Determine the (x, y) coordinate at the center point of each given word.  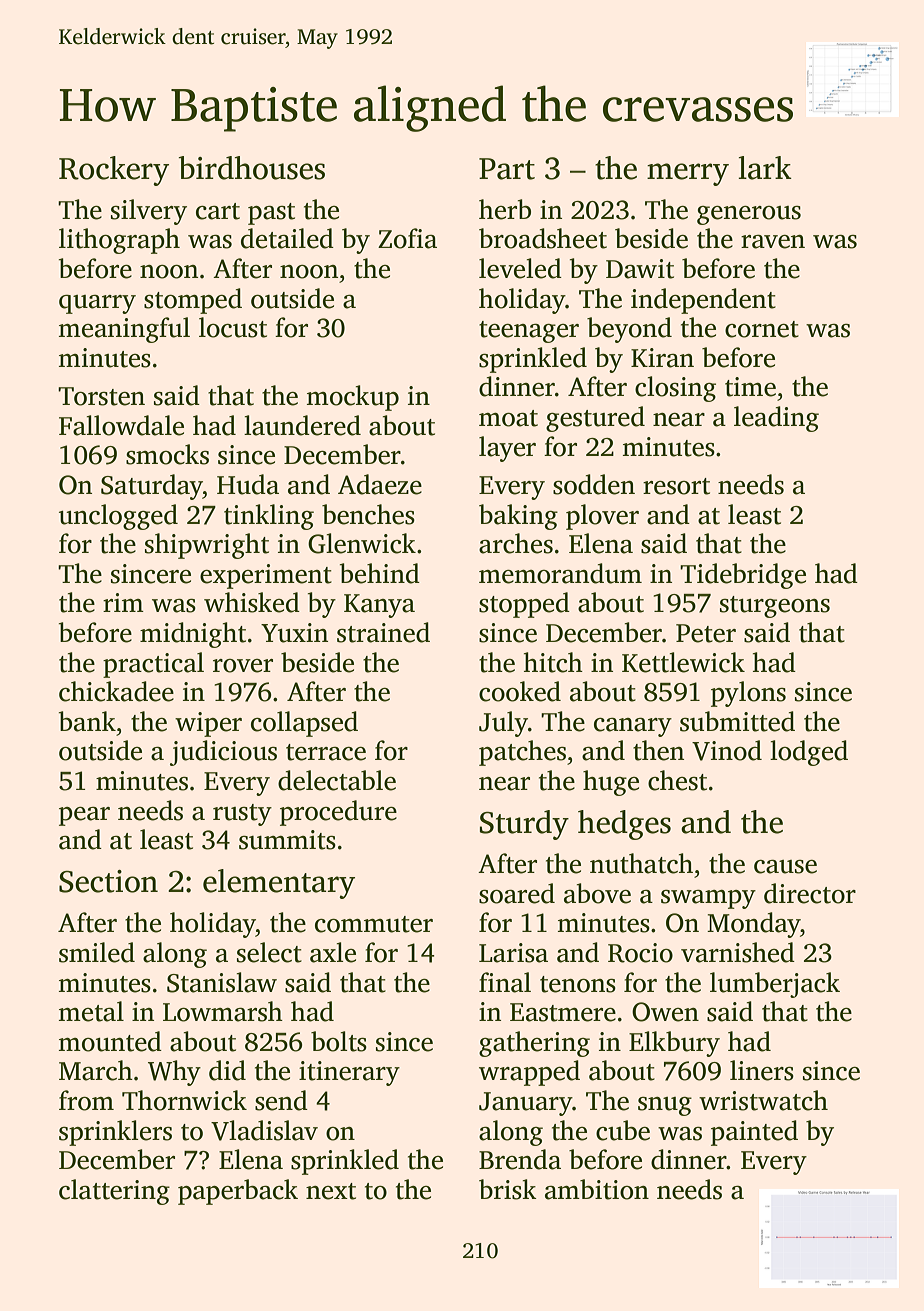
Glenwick (362, 543)
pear (84, 816)
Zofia (407, 238)
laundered (302, 425)
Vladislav (264, 1130)
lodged (809, 753)
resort (676, 486)
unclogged (118, 517)
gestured (595, 419)
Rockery (114, 171)
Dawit (640, 269)
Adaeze (380, 484)
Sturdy (524, 825)
